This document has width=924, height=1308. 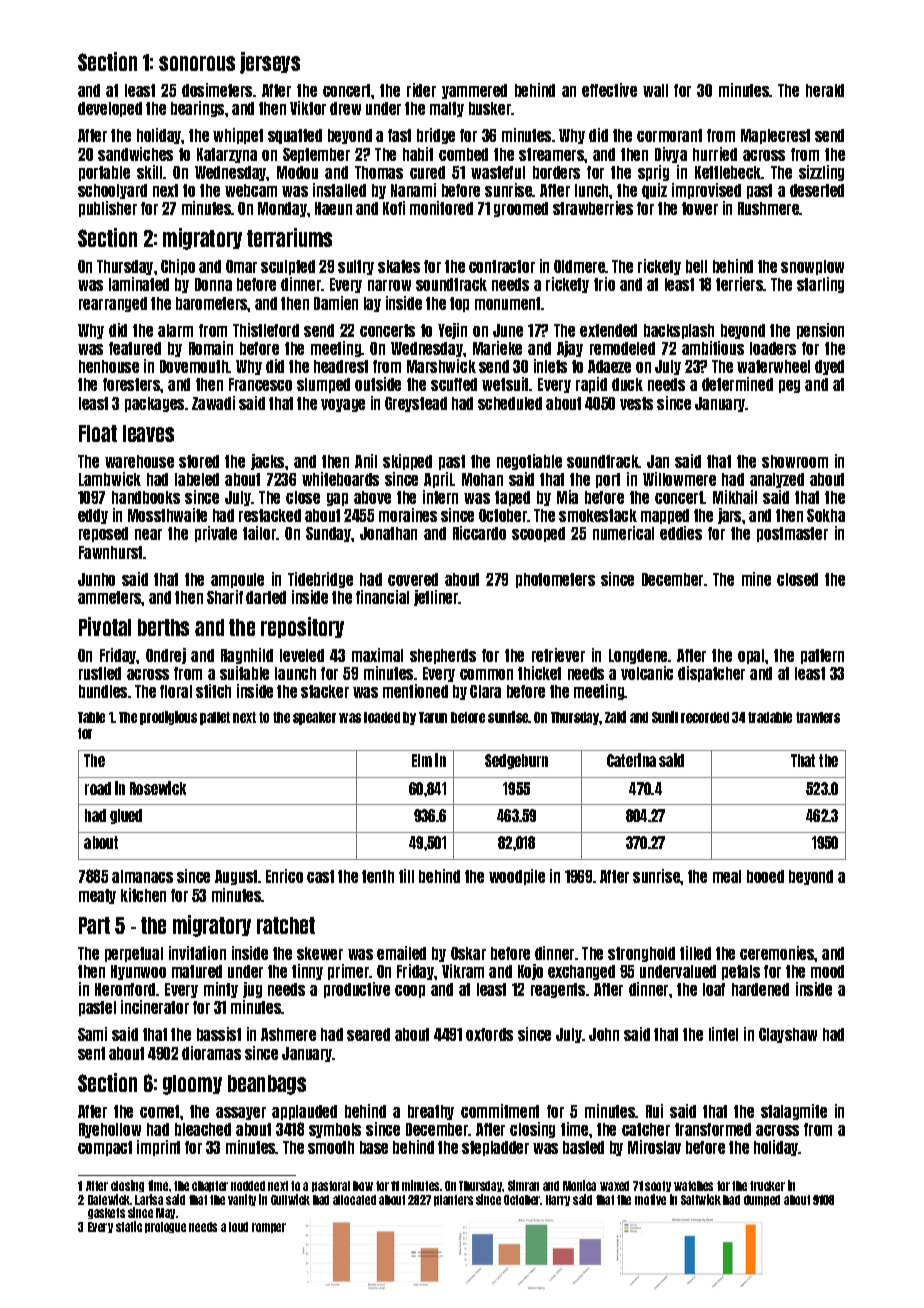 I want to click on matured, so click(x=197, y=971).
